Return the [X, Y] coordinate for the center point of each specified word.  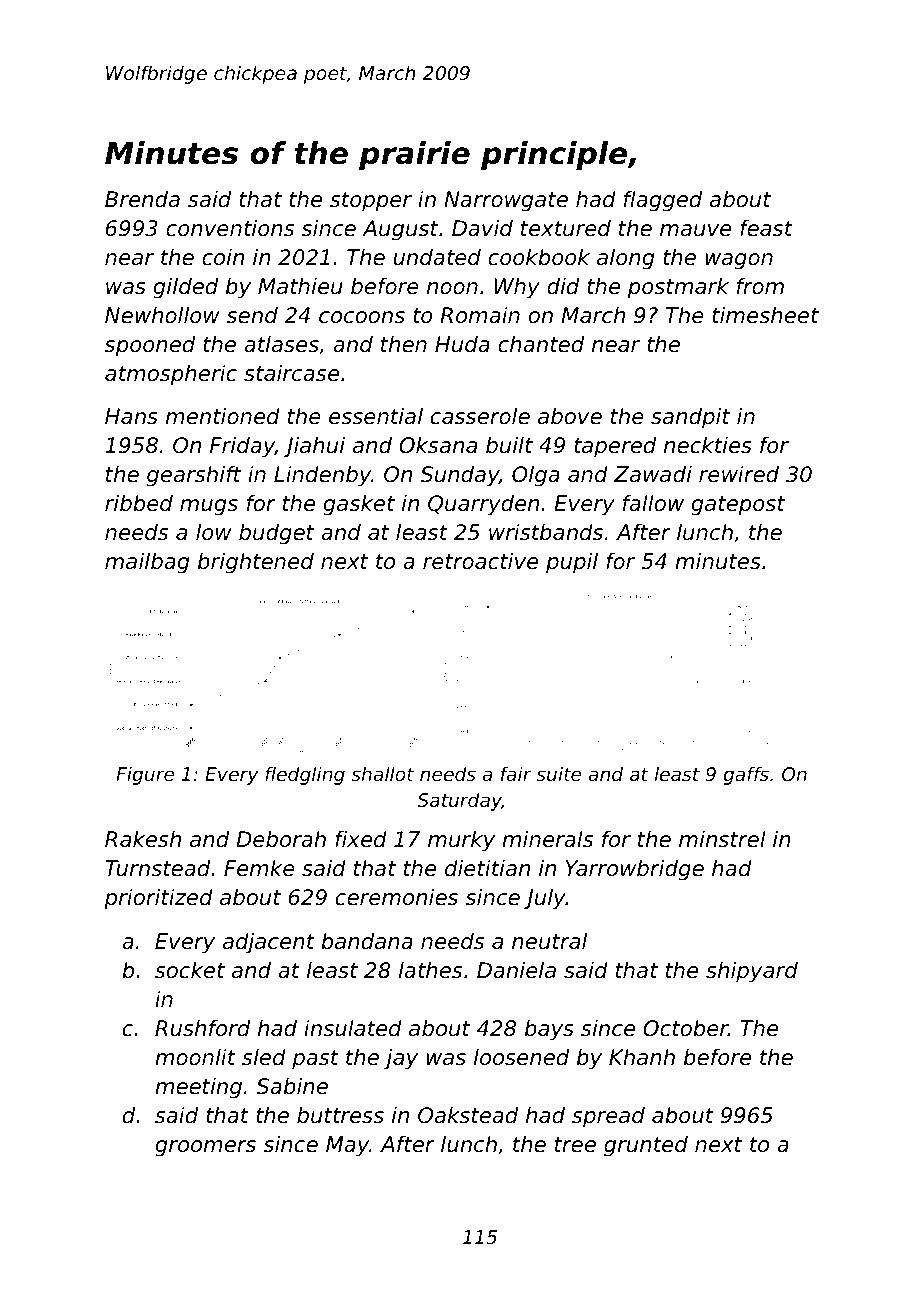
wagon [739, 261]
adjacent [269, 943]
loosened [521, 1057]
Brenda [142, 199]
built [509, 445]
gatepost [738, 506]
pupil [572, 563]
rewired [739, 474]
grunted [646, 1146]
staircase [291, 373]
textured [566, 228]
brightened [256, 563]
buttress [340, 1115]
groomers [205, 1148]
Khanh [642, 1057]
